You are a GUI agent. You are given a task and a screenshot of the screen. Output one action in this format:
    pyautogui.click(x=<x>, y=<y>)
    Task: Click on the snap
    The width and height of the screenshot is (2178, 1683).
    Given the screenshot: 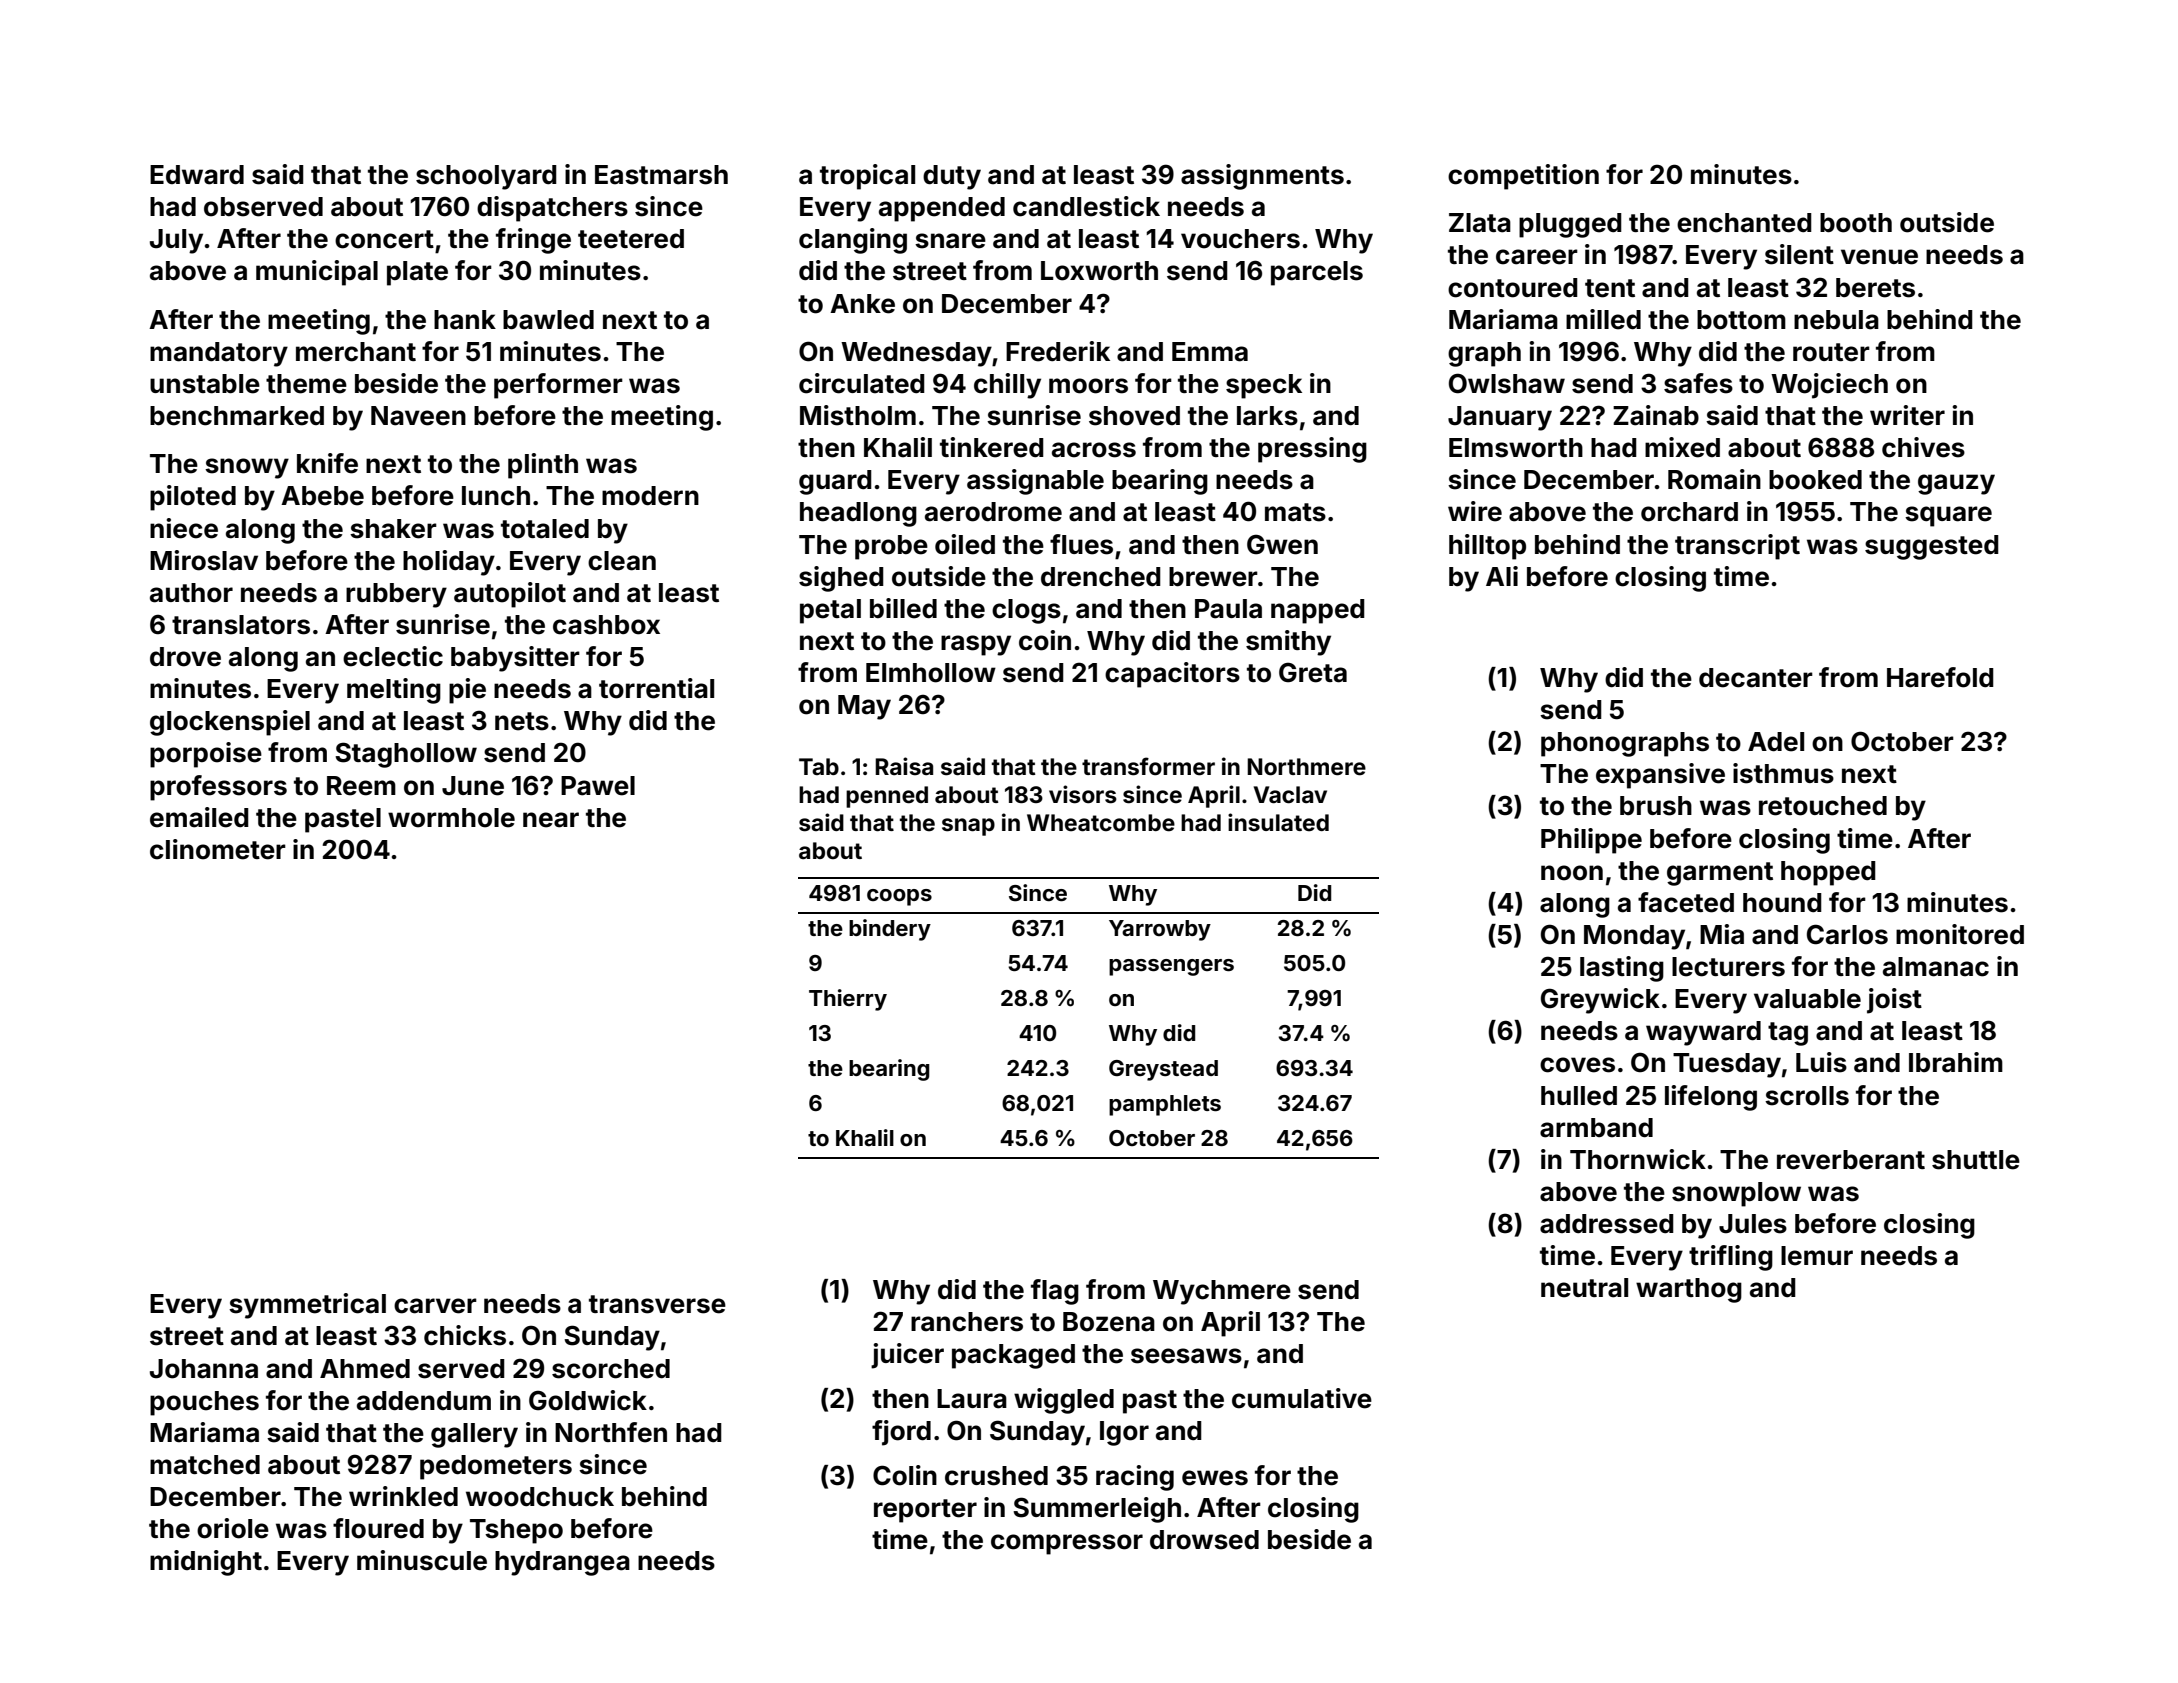 What is the action you would take?
    pyautogui.click(x=968, y=827)
